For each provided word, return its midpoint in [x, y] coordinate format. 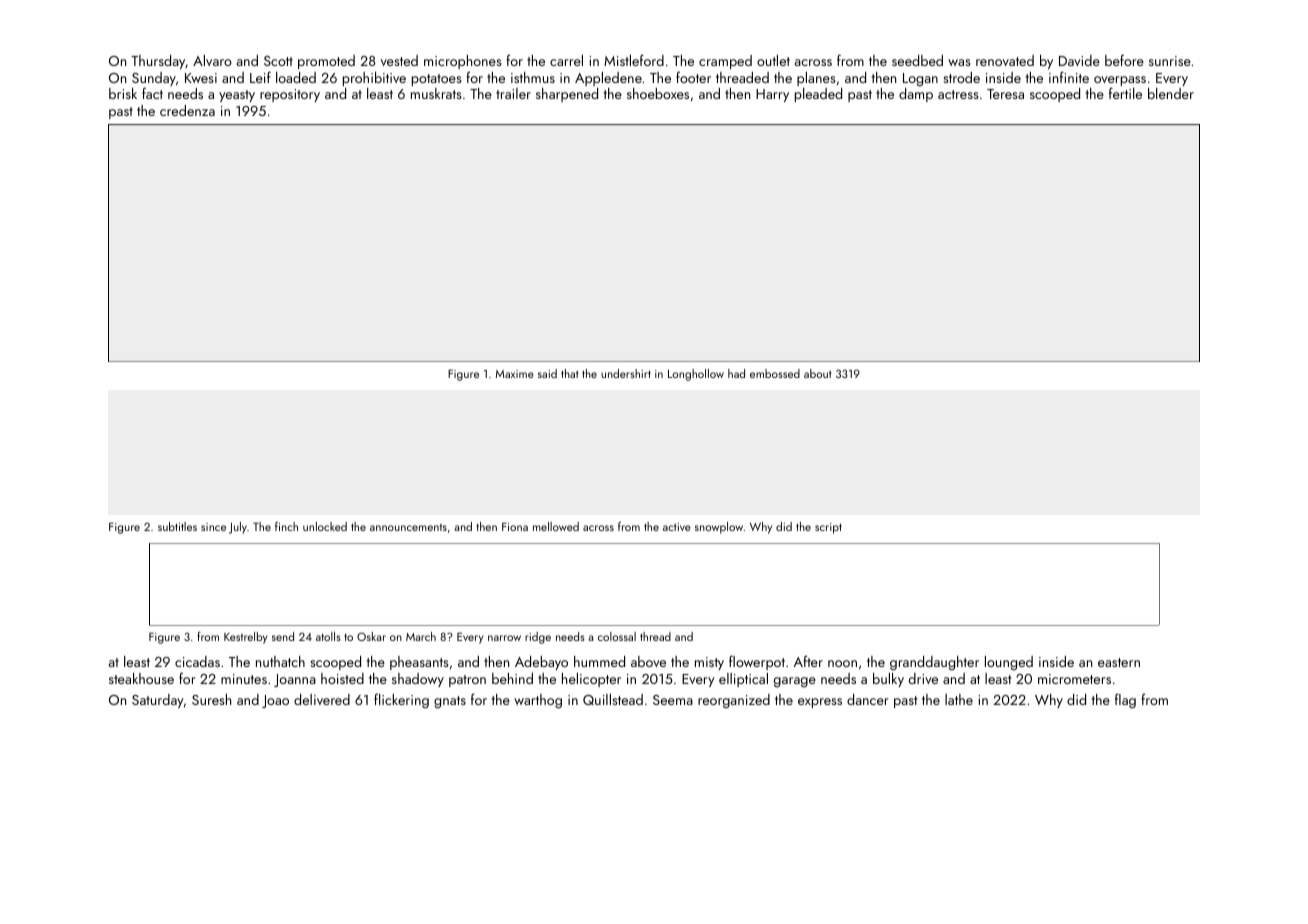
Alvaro [212, 60]
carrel [566, 60]
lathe [959, 699]
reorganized [734, 701]
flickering [401, 701]
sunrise [1170, 61]
